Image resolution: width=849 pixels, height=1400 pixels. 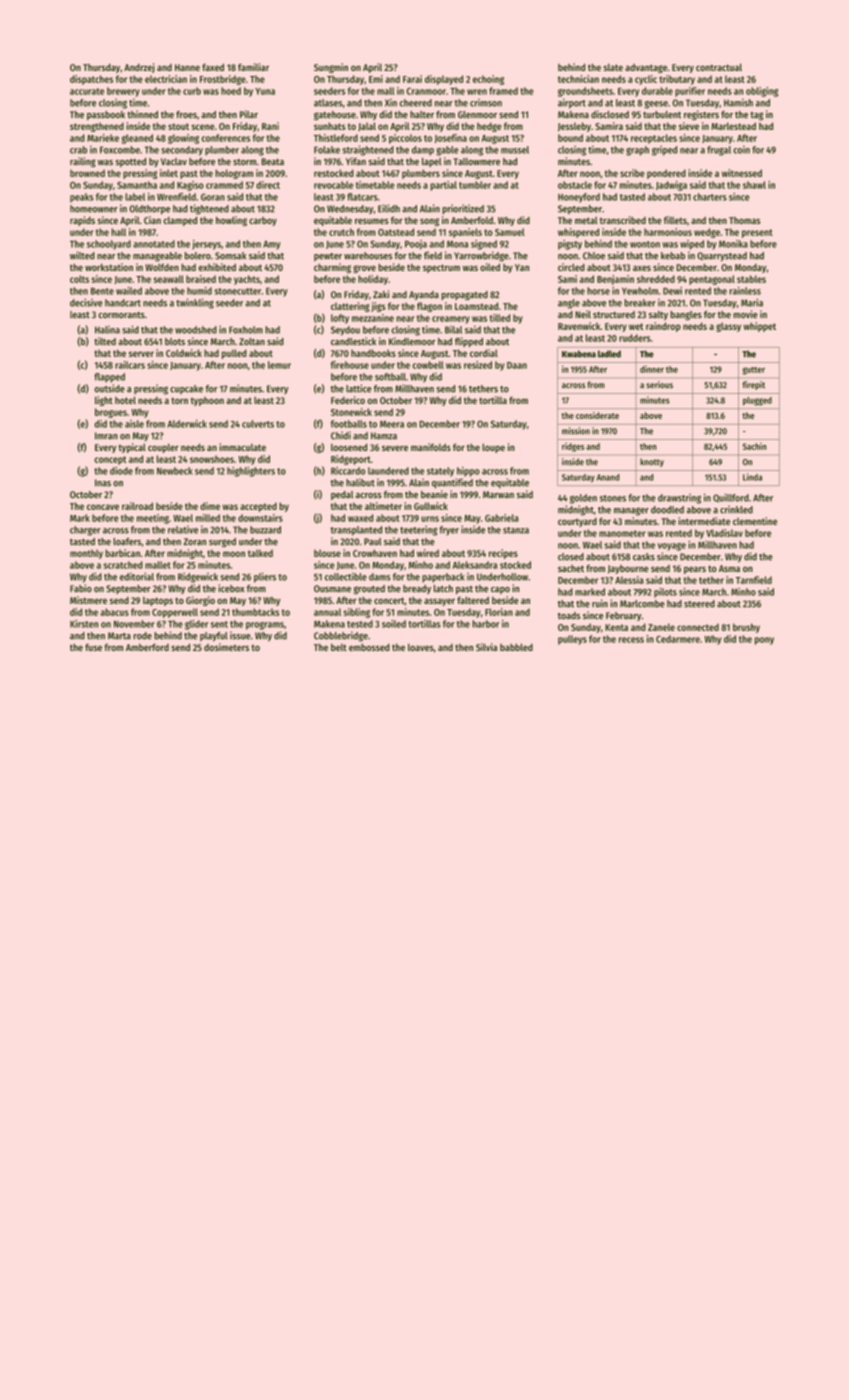 I want to click on hoed, so click(x=231, y=91).
